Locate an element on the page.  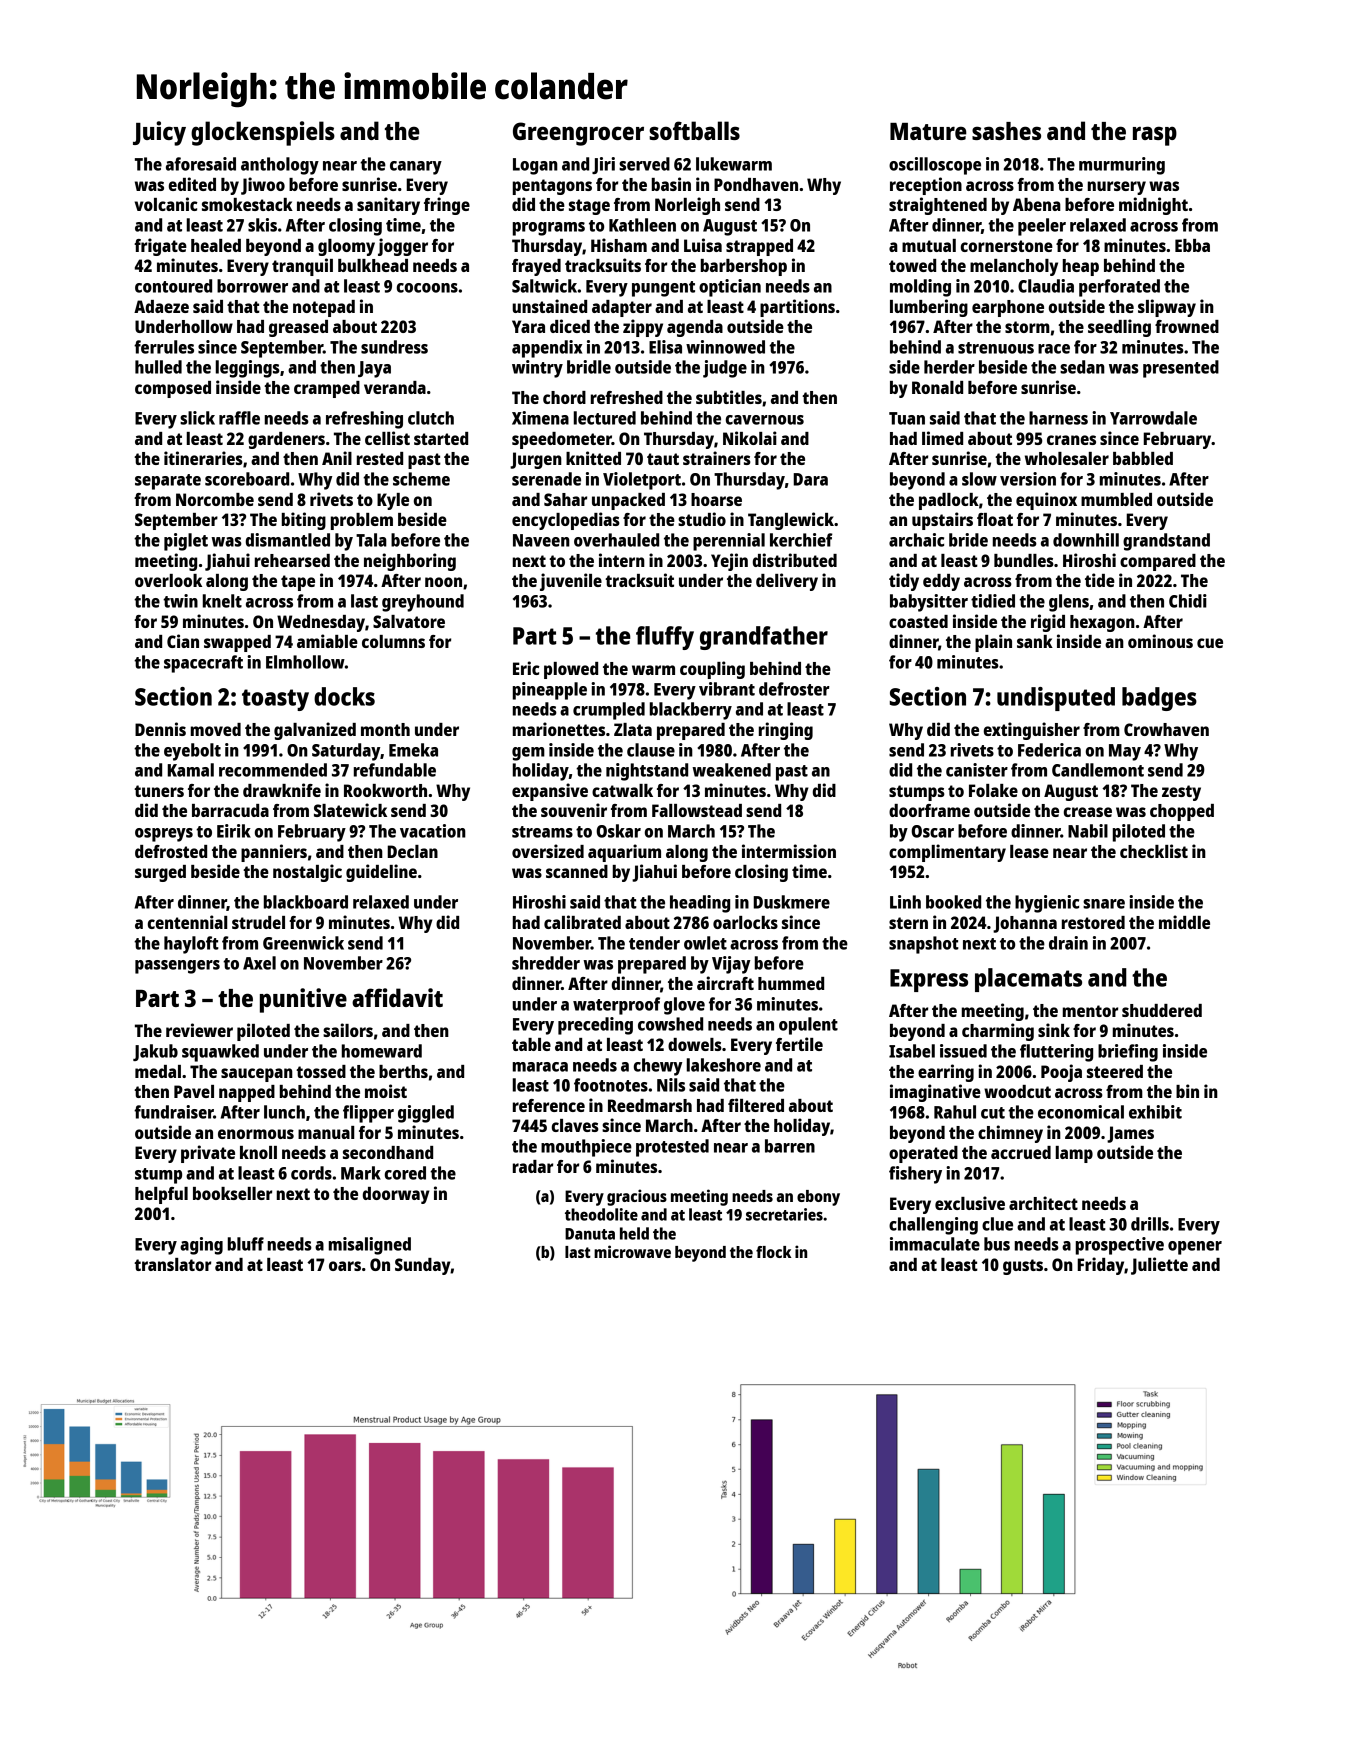
middle is located at coordinates (1184, 922).
